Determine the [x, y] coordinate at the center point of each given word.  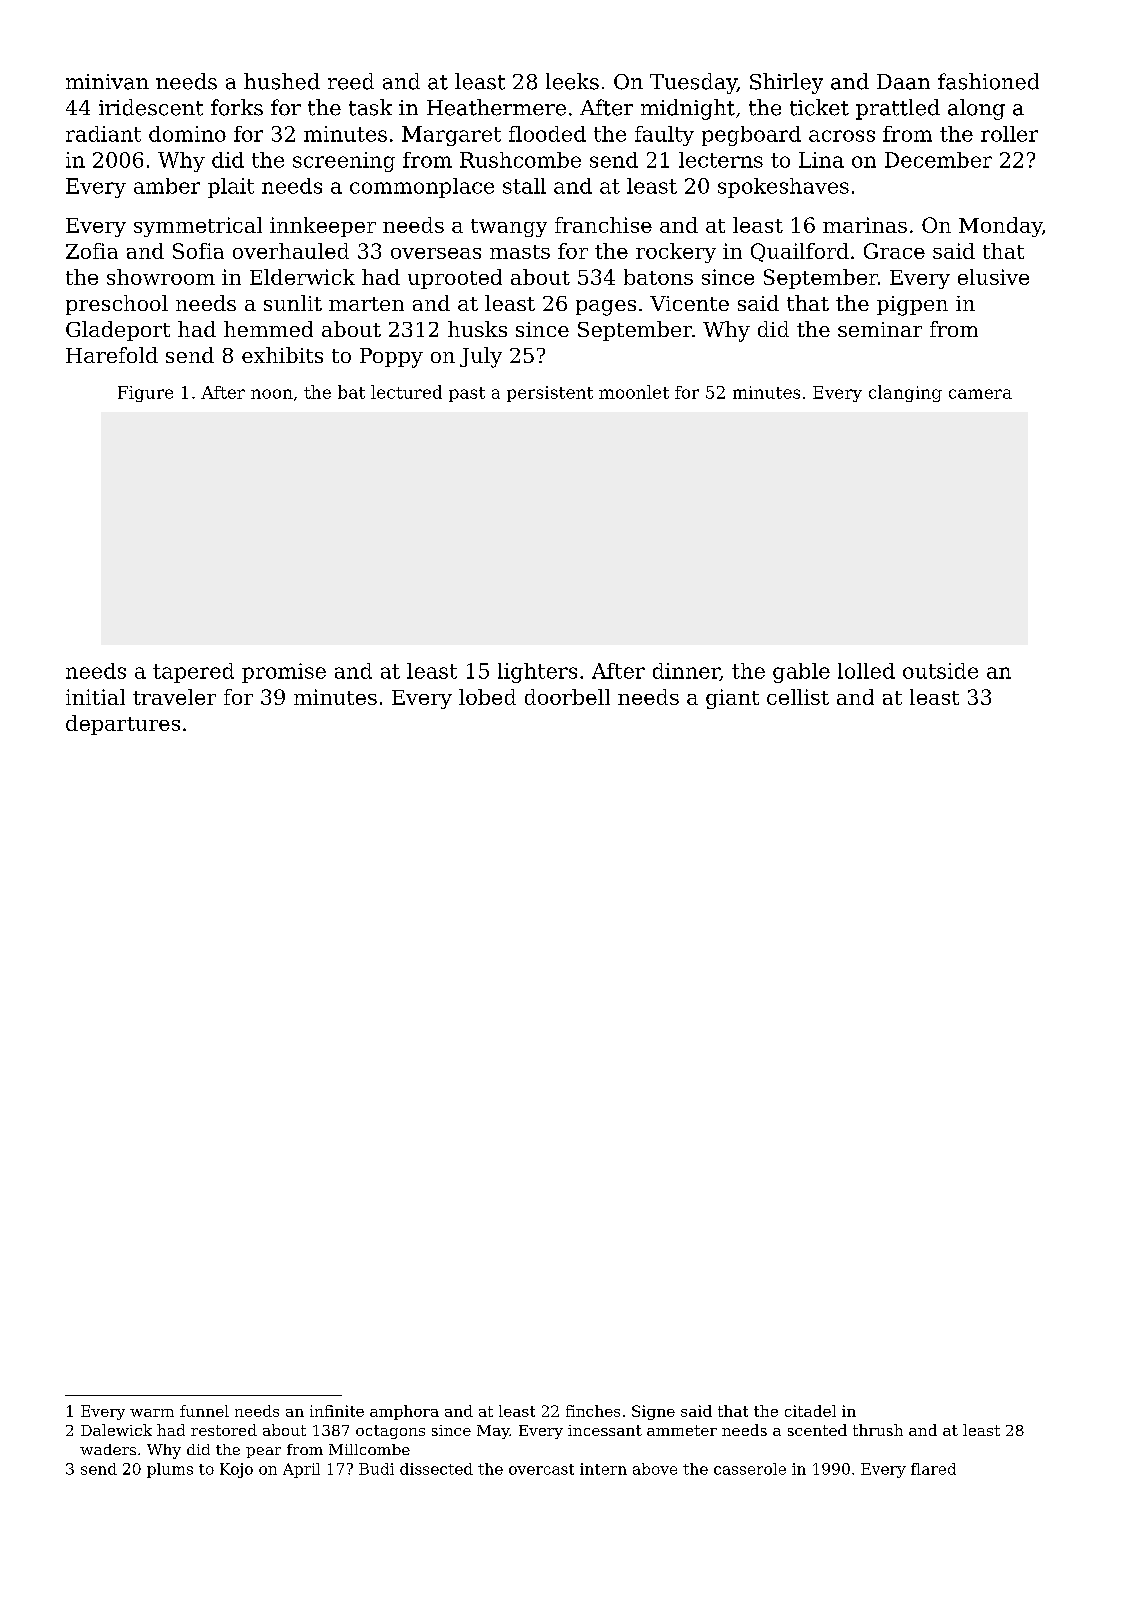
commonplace [422, 188]
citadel [810, 1411]
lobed [487, 697]
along [976, 109]
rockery [676, 253]
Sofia [198, 251]
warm [152, 1413]
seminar [880, 329]
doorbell [567, 697]
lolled [866, 671]
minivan [107, 82]
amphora [404, 1412]
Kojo [236, 1470]
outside [940, 671]
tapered [193, 673]
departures [123, 725]
